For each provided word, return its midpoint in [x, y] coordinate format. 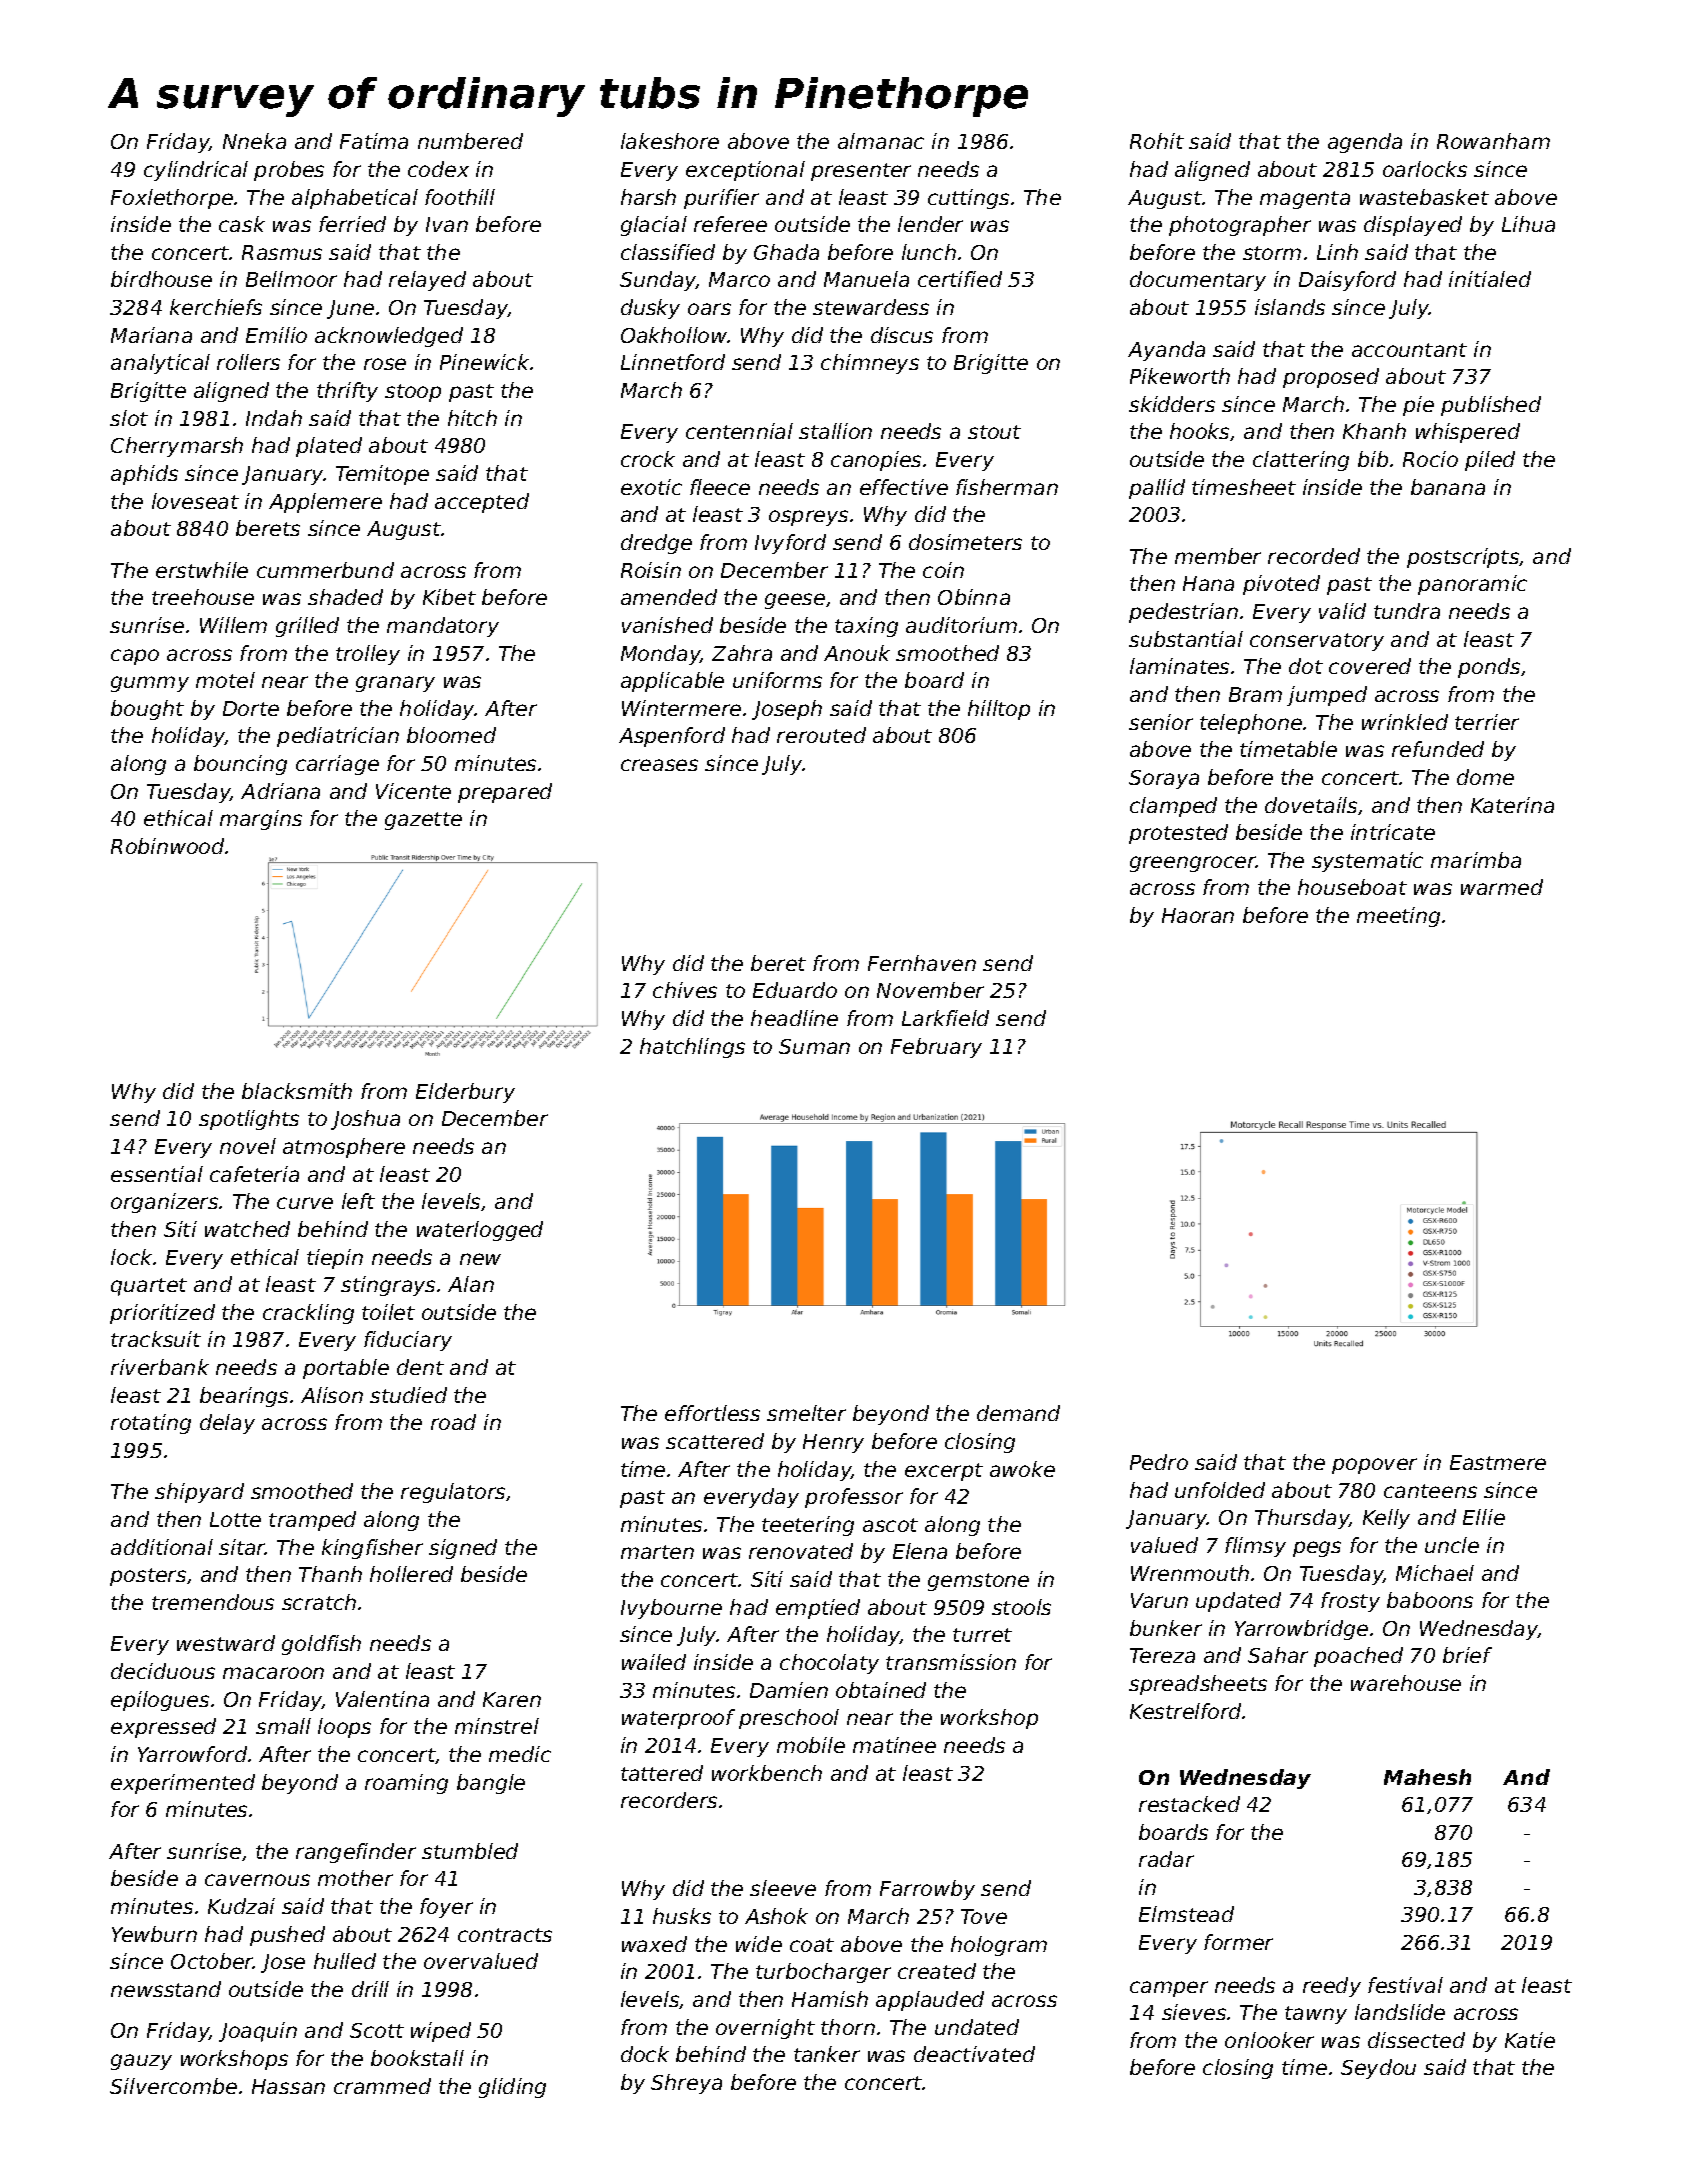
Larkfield [945, 1018]
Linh [1337, 252]
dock [645, 2054]
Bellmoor [291, 279]
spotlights [249, 1120]
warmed [1502, 887]
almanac [881, 141]
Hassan [288, 2086]
